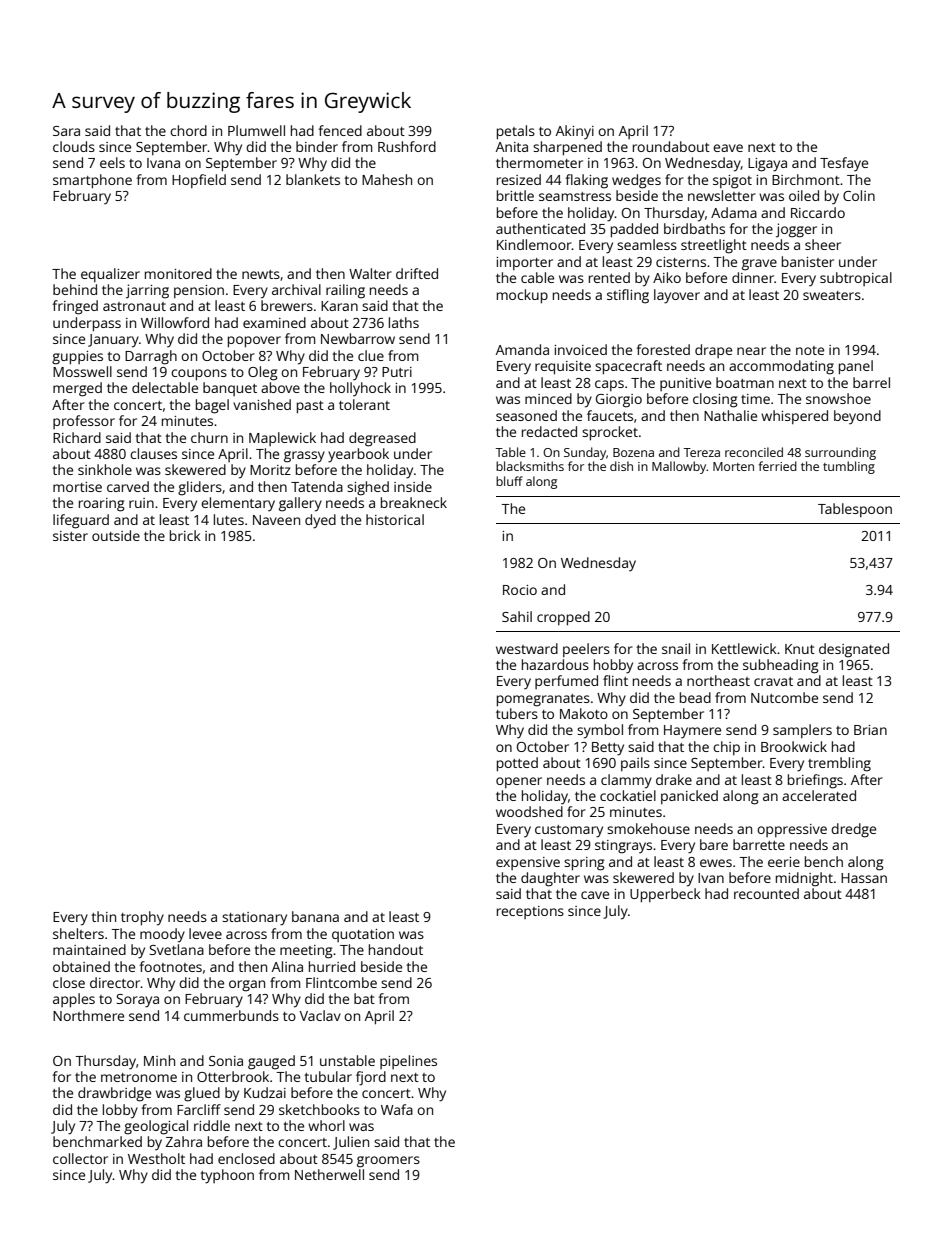 Image resolution: width=952 pixels, height=1233 pixels. I want to click on equalizer, so click(110, 275).
